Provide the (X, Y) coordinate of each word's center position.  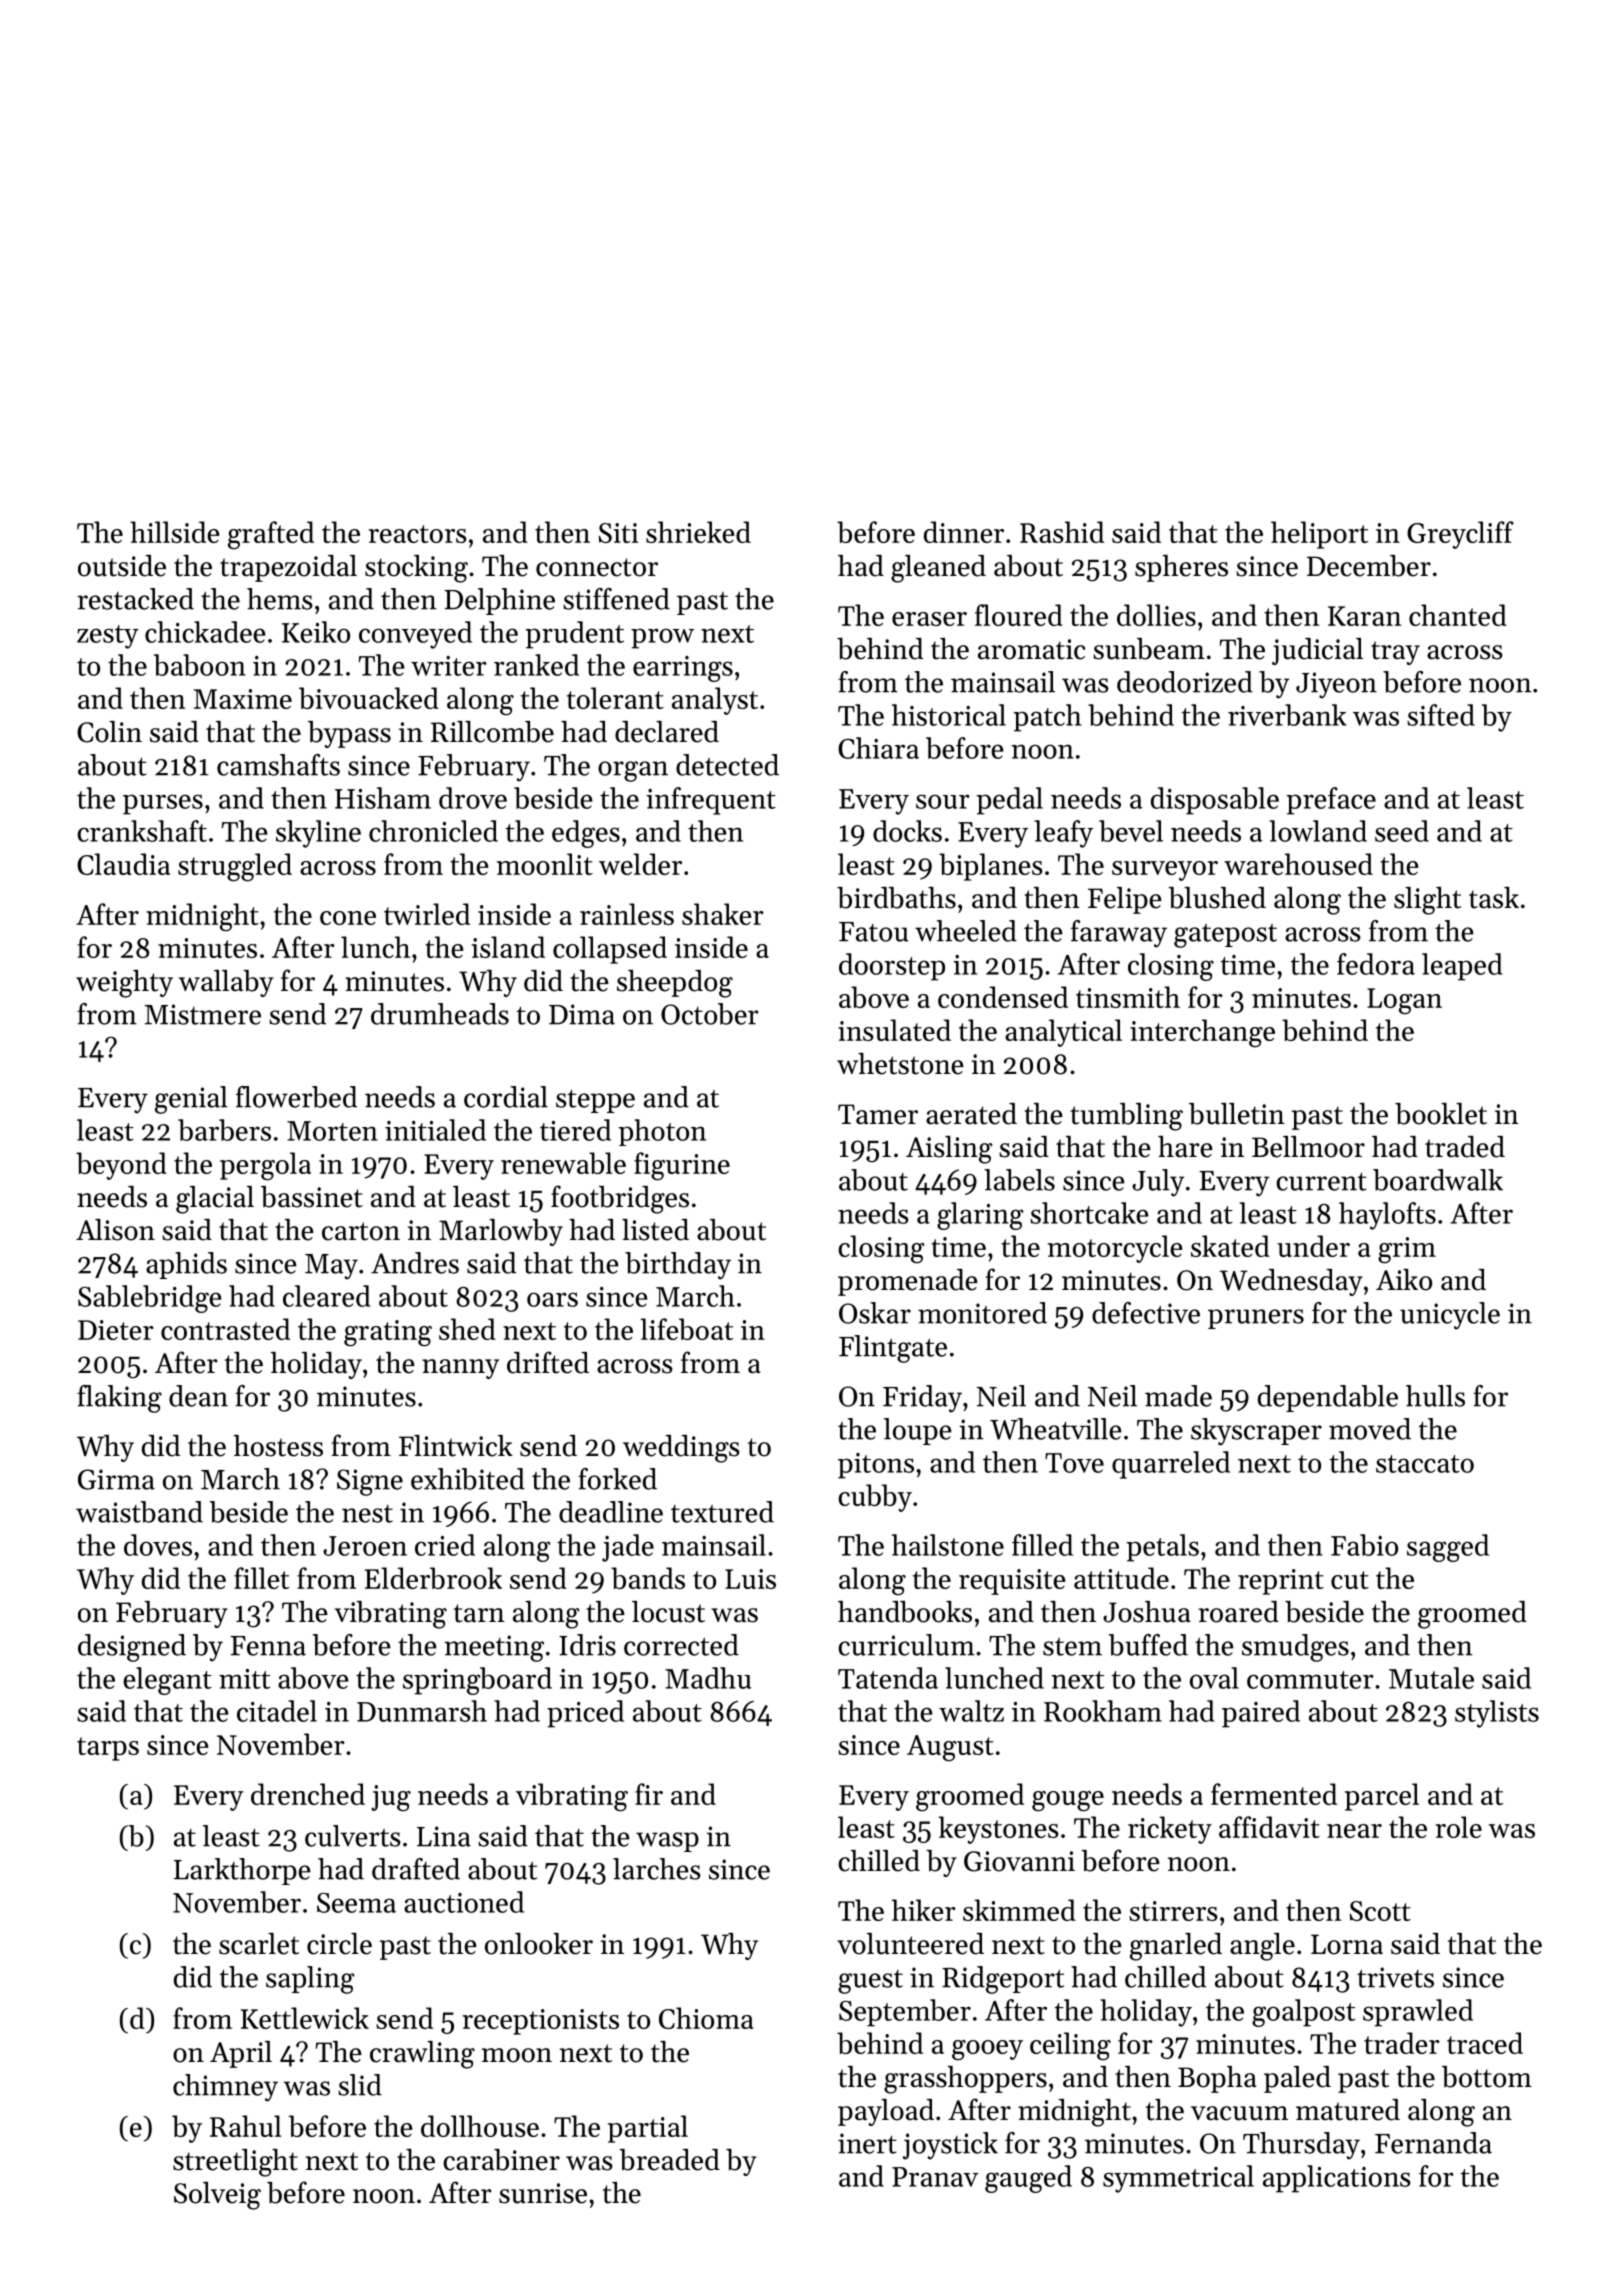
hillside (175, 532)
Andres (415, 1263)
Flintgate (893, 1349)
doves (158, 1545)
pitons (876, 1466)
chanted (1458, 615)
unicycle (1450, 1316)
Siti (618, 533)
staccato (1425, 1464)
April (241, 2054)
